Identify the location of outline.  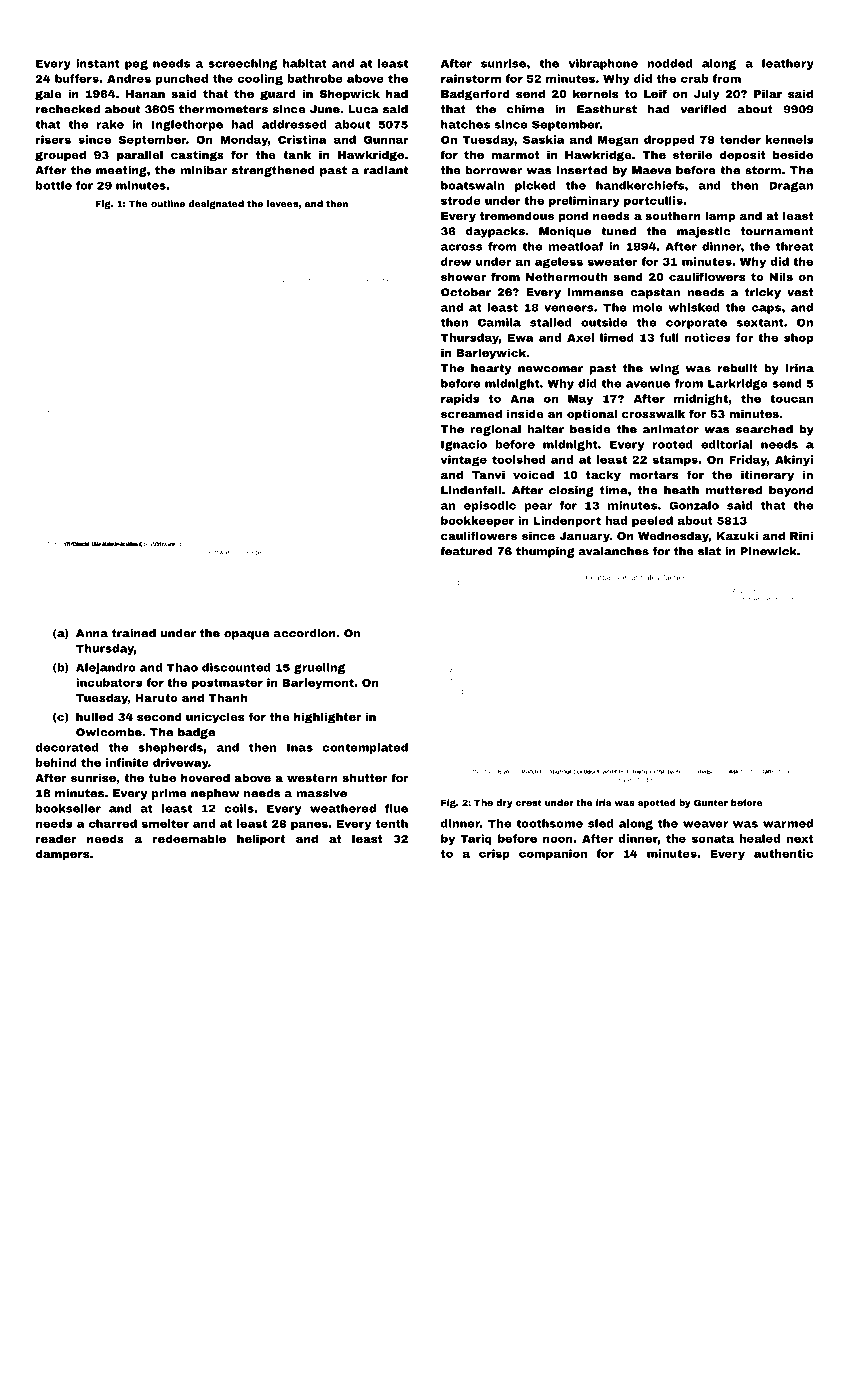
(168, 203).
